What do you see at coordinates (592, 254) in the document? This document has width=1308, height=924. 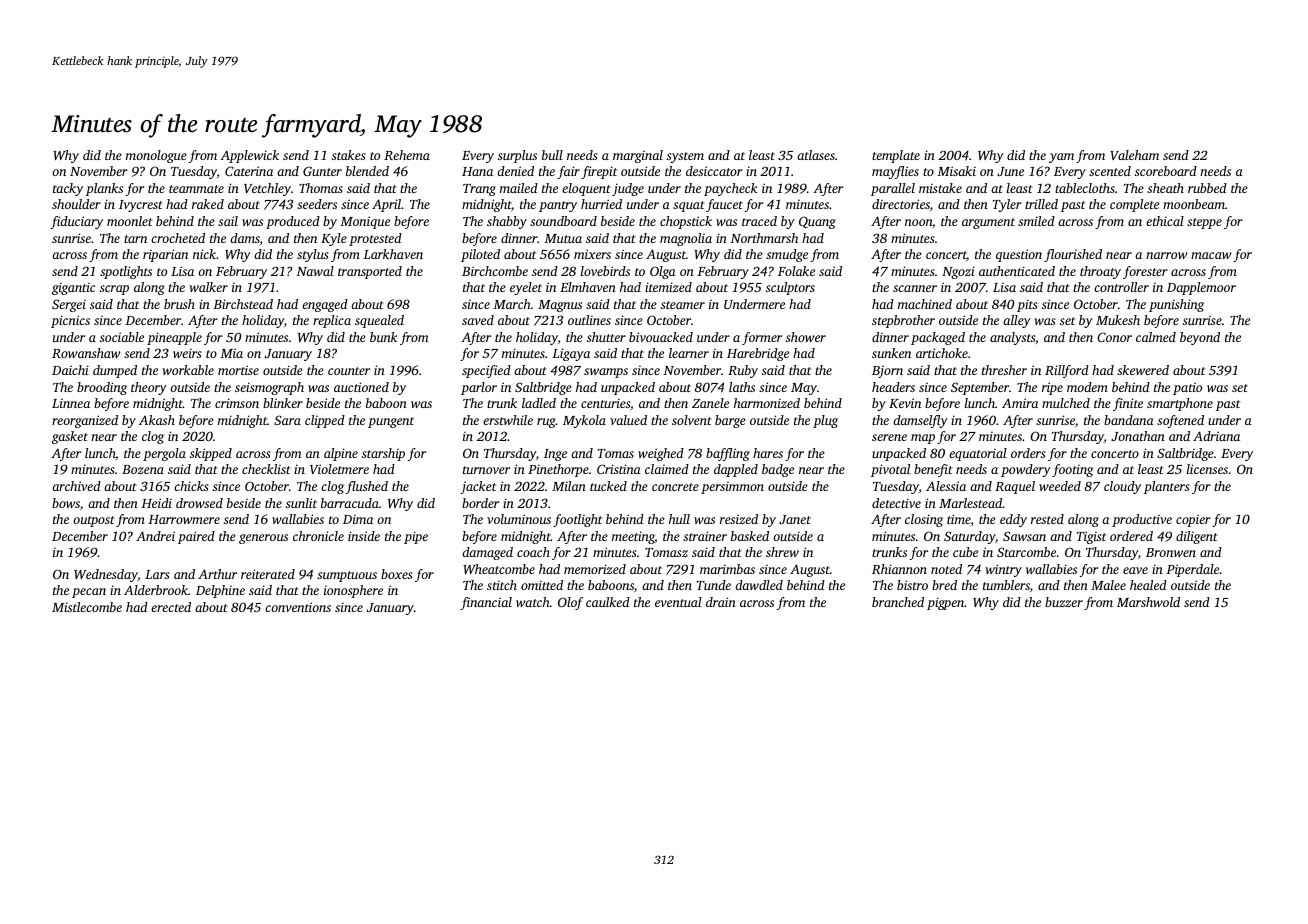 I see `mixers` at bounding box center [592, 254].
